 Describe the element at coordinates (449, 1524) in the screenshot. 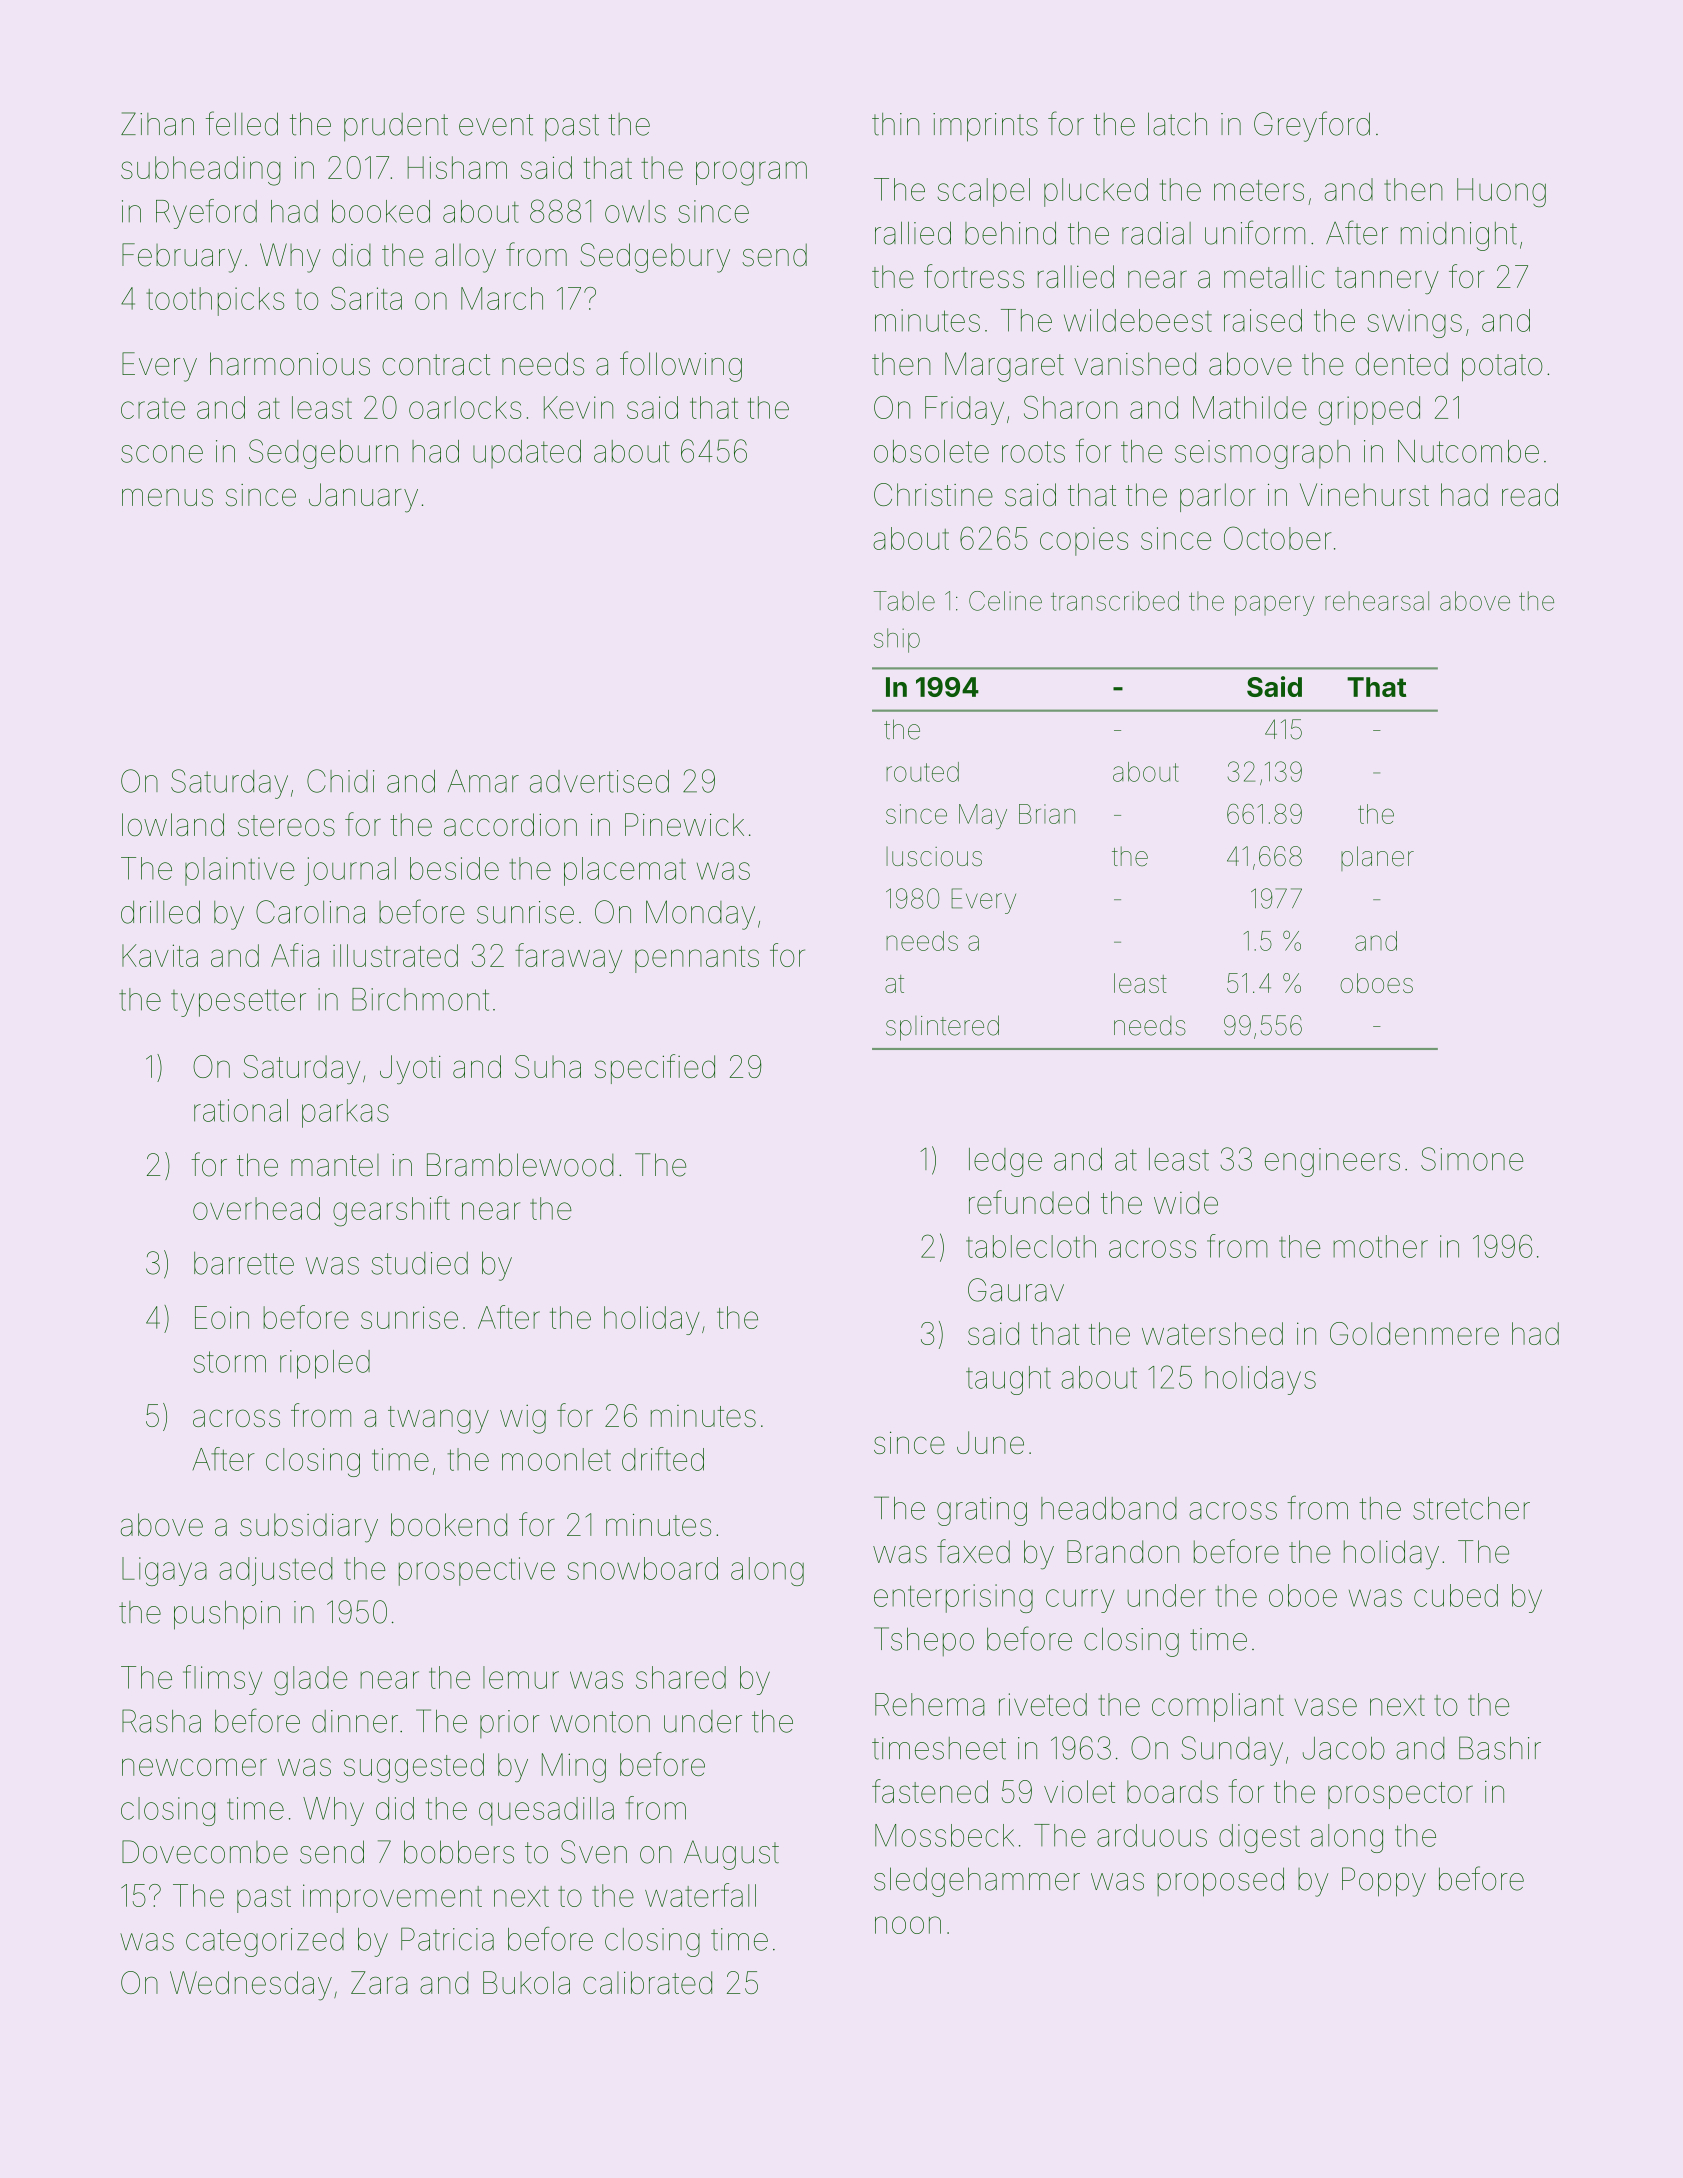

I see `bookend` at that location.
